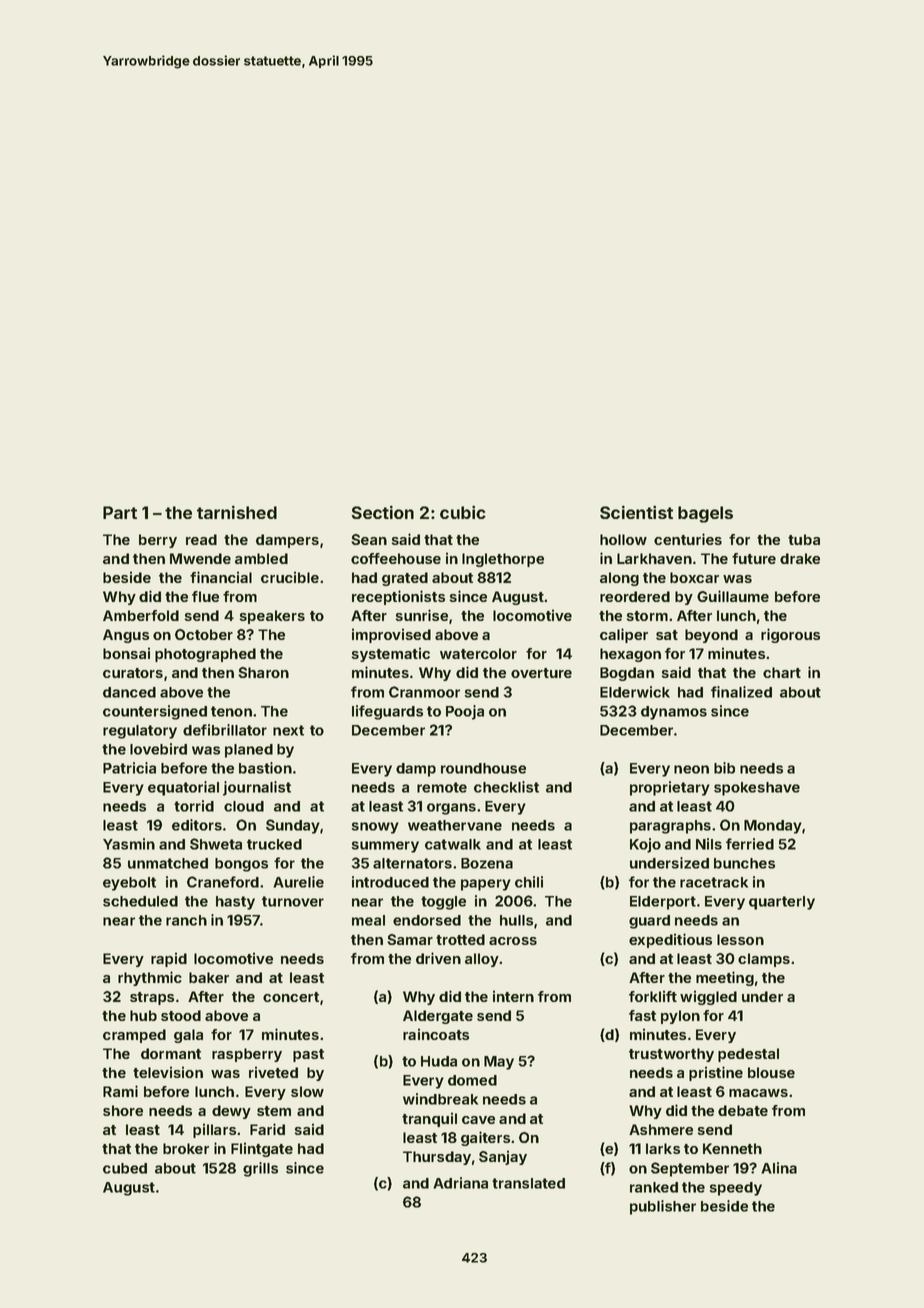  What do you see at coordinates (705, 514) in the screenshot?
I see `bagels` at bounding box center [705, 514].
